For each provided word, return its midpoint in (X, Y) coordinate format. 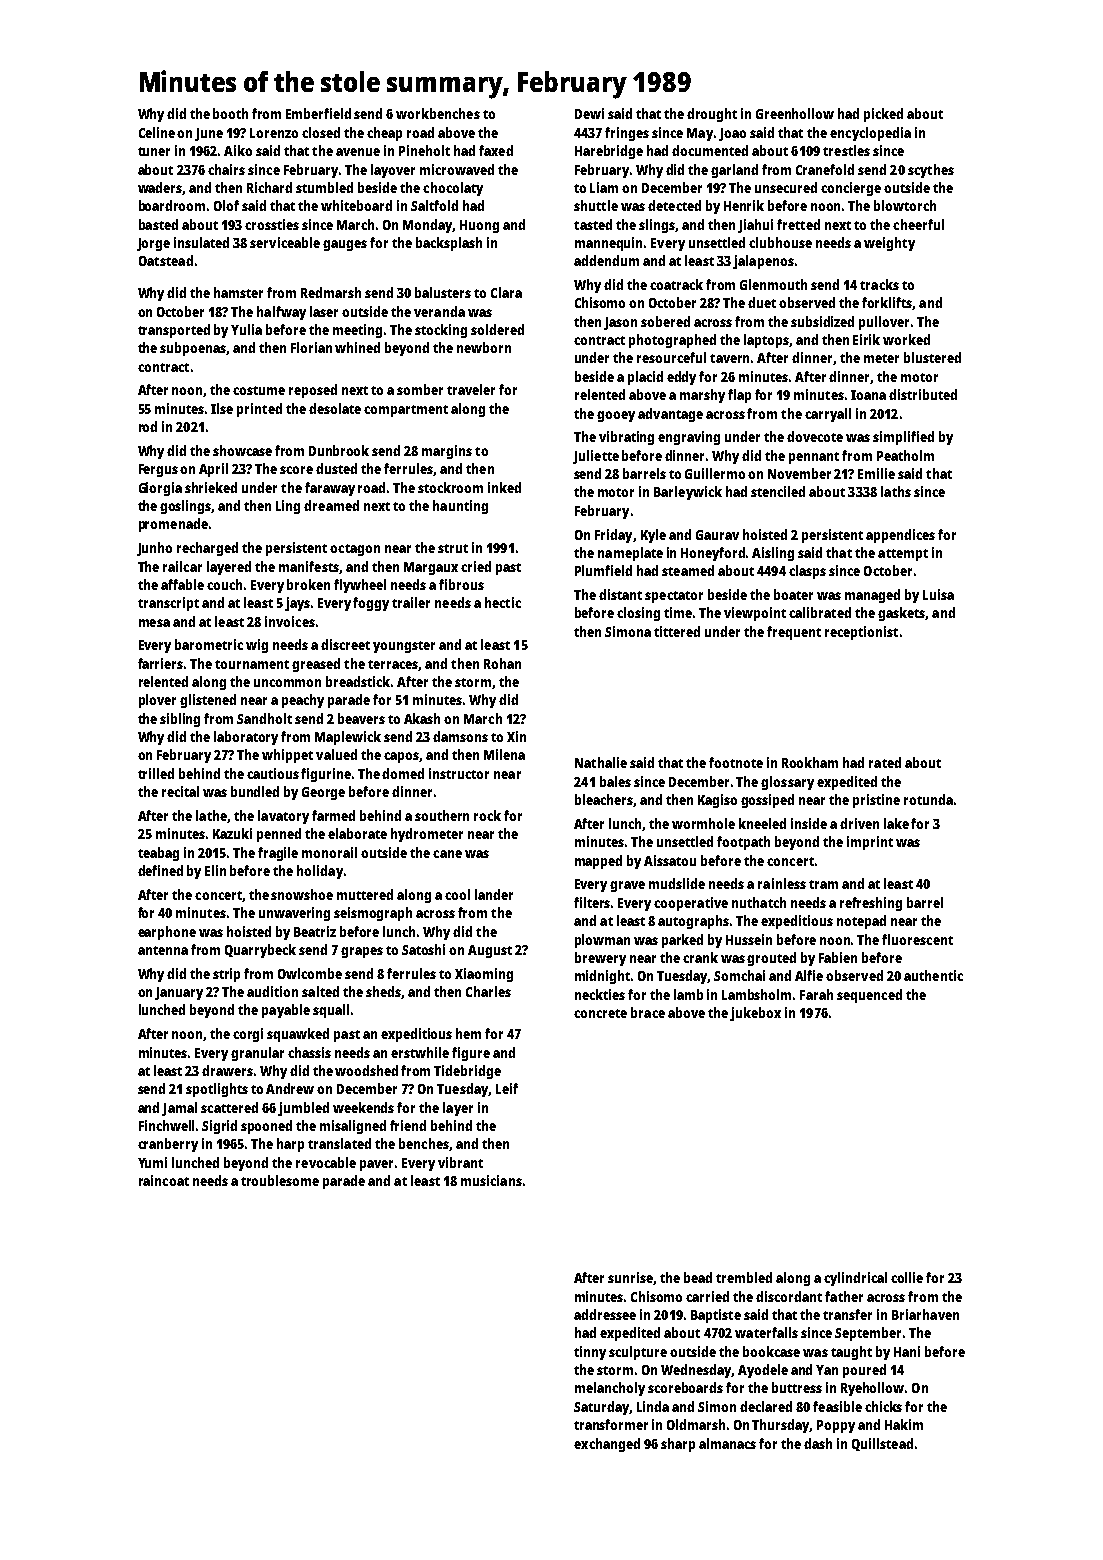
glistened (208, 701)
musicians (491, 1180)
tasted (593, 224)
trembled (744, 1277)
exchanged (607, 1445)
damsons (460, 736)
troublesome (280, 1180)
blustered (932, 357)
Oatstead (166, 260)
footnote (736, 762)
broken (308, 584)
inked (504, 487)
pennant (814, 458)
